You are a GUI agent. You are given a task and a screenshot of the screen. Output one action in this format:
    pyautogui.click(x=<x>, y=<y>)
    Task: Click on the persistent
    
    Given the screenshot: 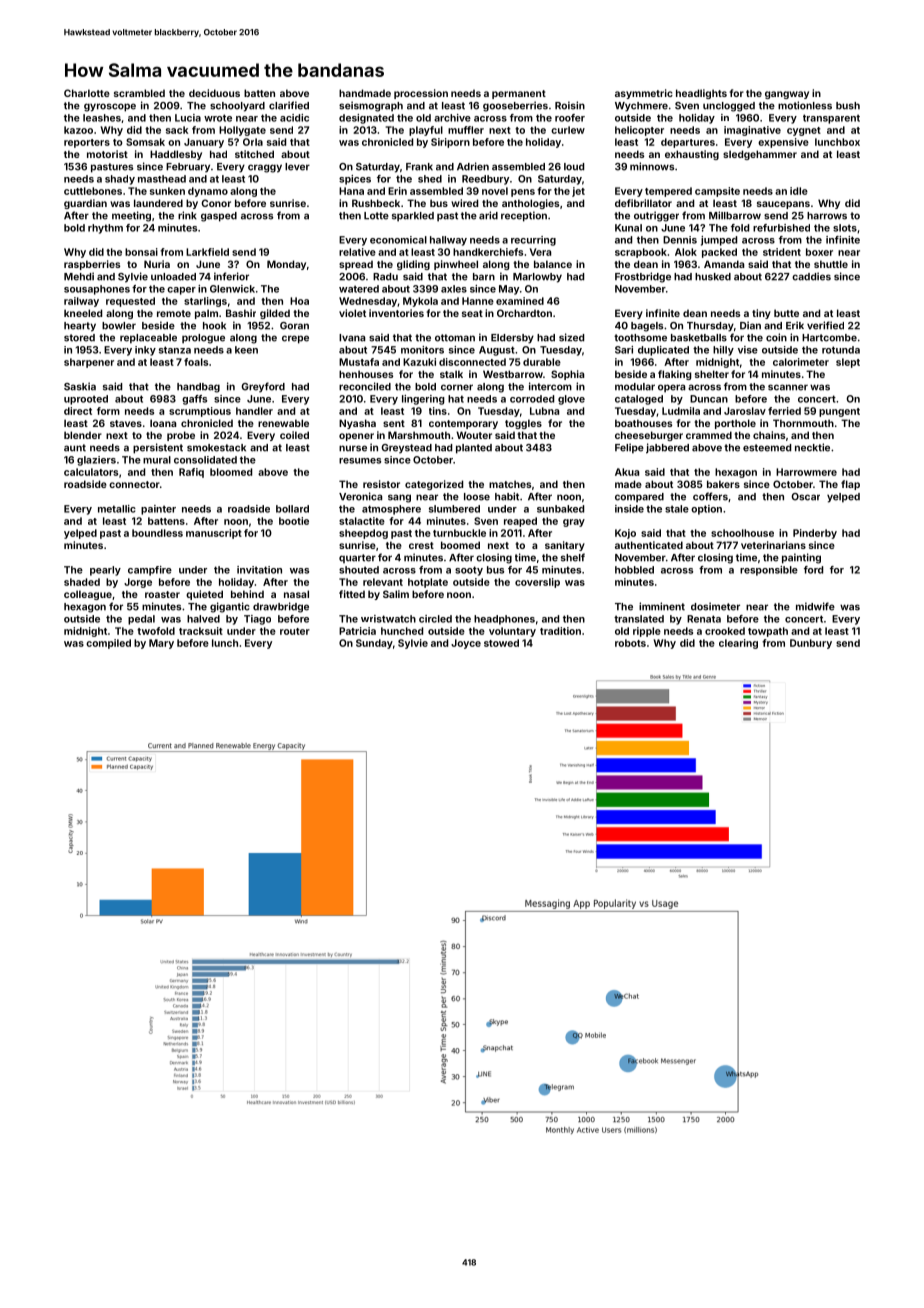 What is the action you would take?
    pyautogui.click(x=158, y=448)
